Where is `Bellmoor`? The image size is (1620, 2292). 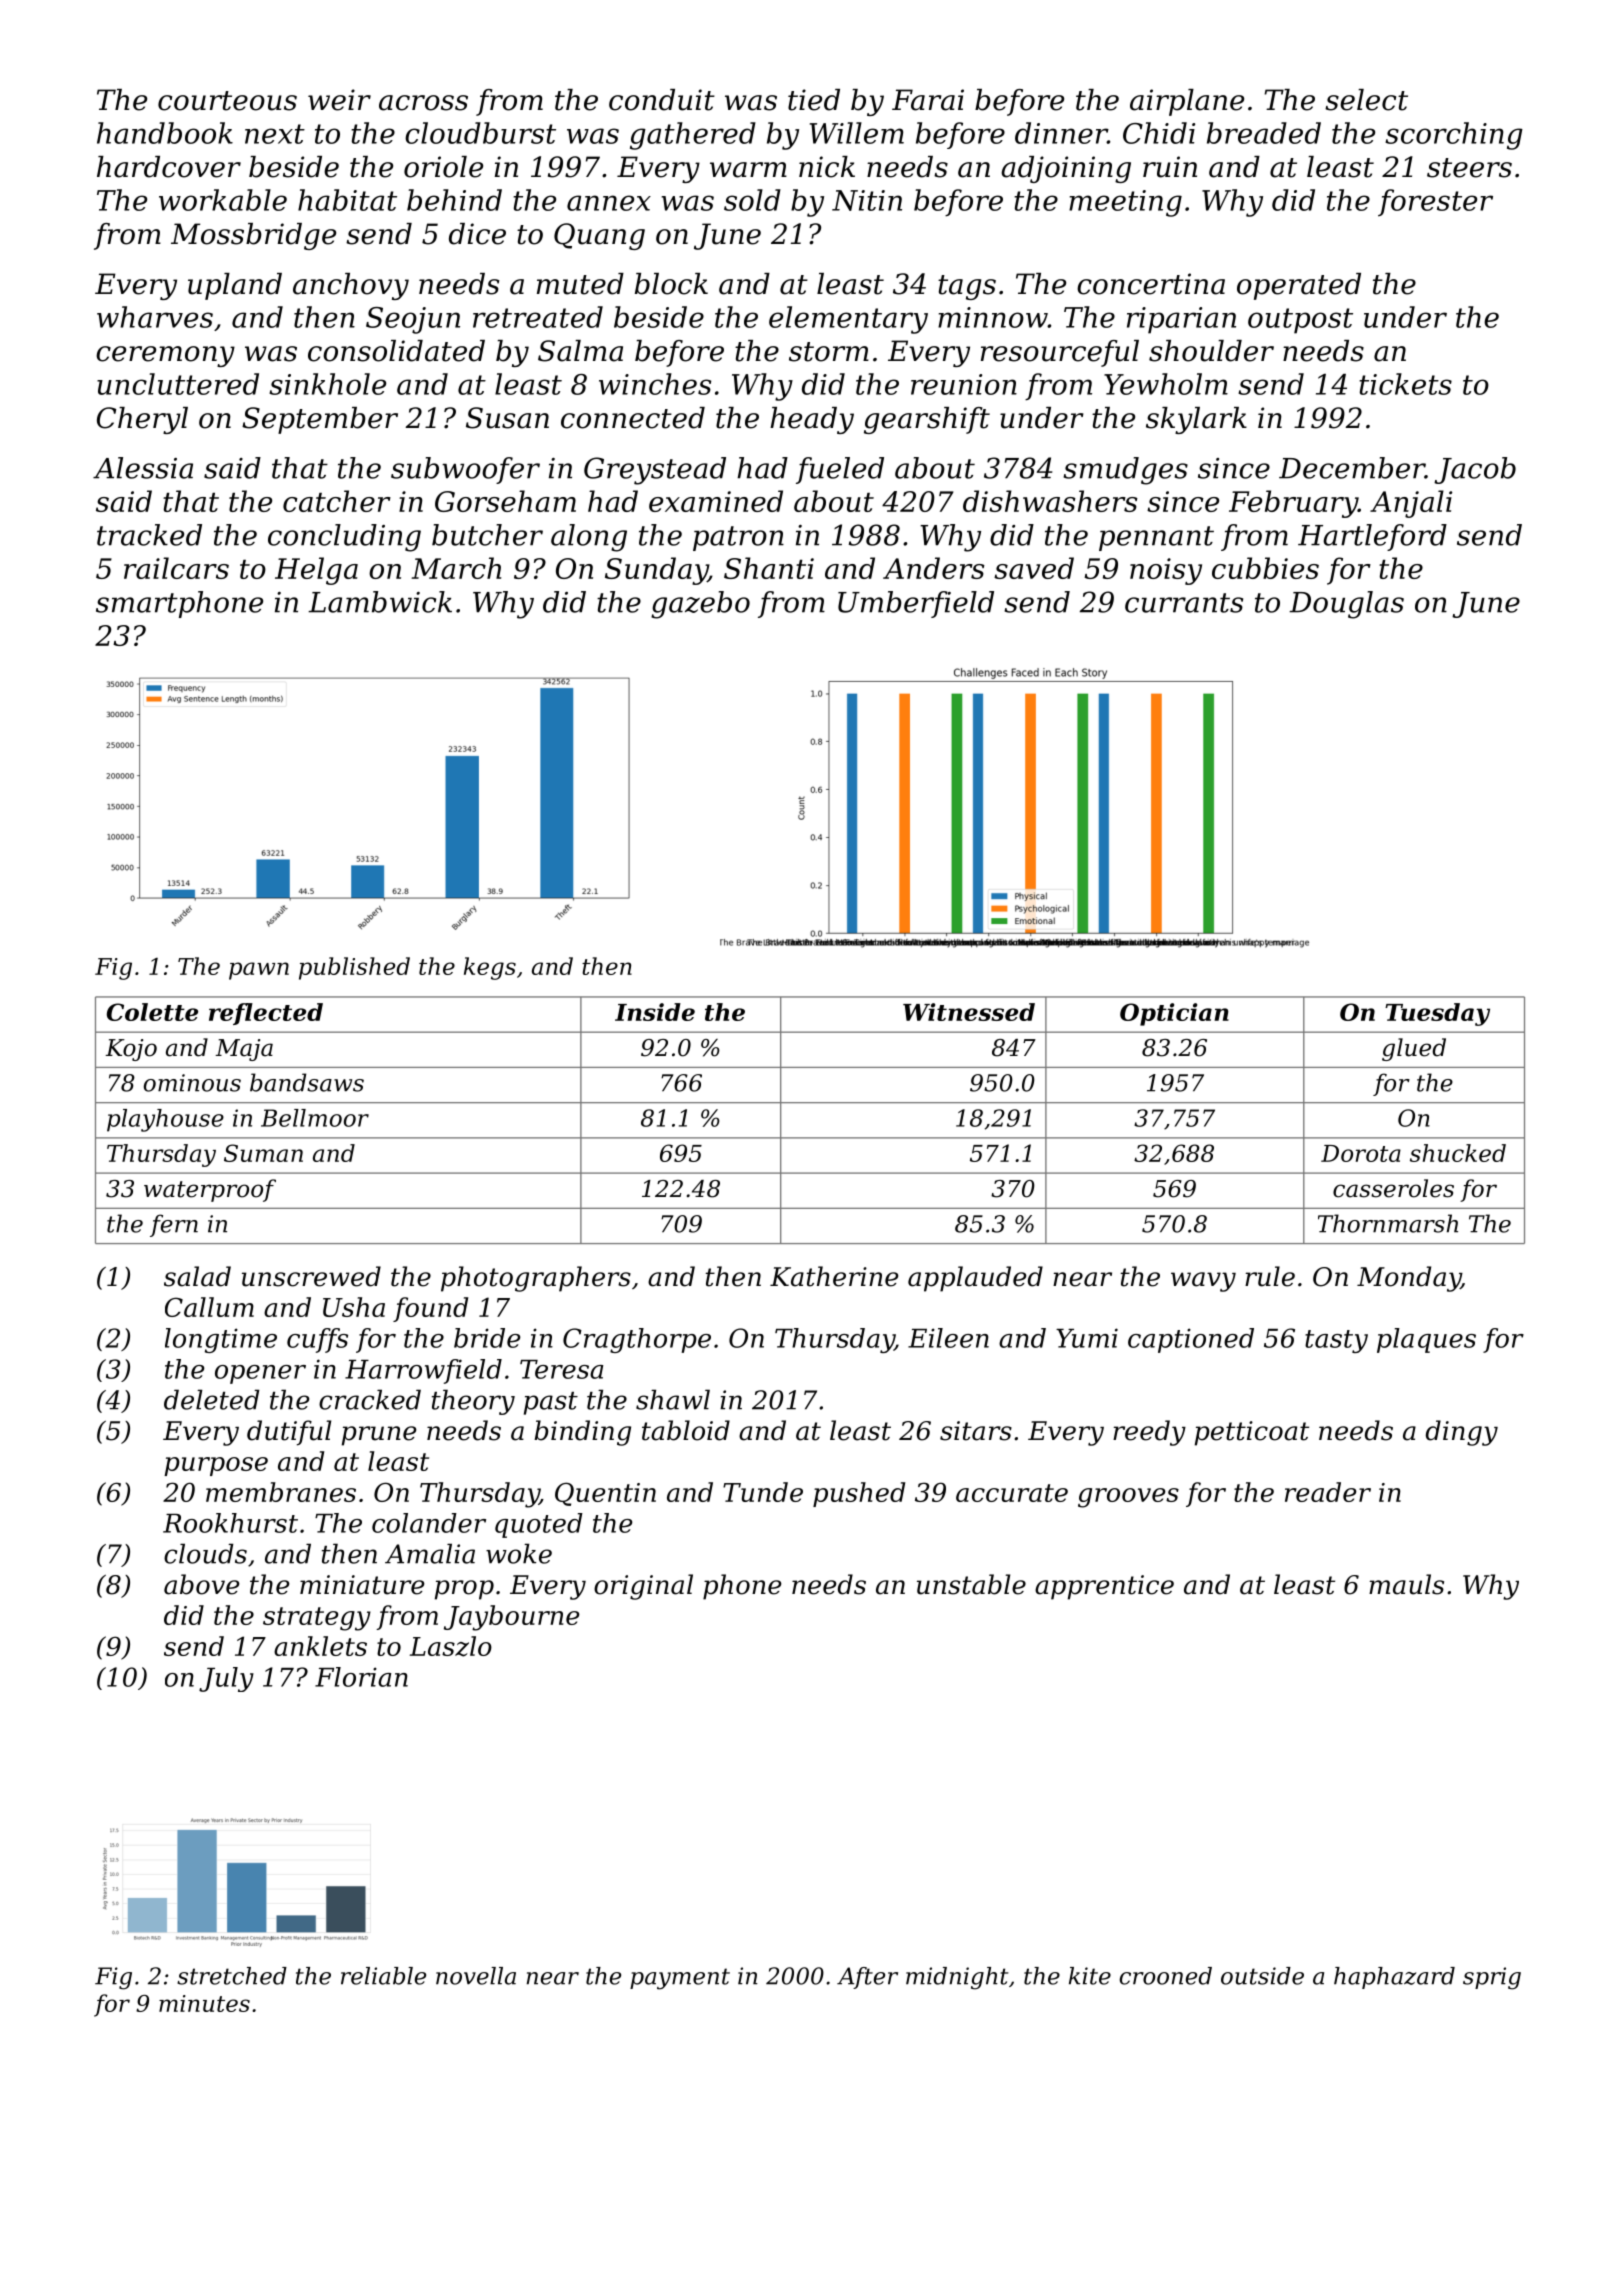 Bellmoor is located at coordinates (315, 1118).
